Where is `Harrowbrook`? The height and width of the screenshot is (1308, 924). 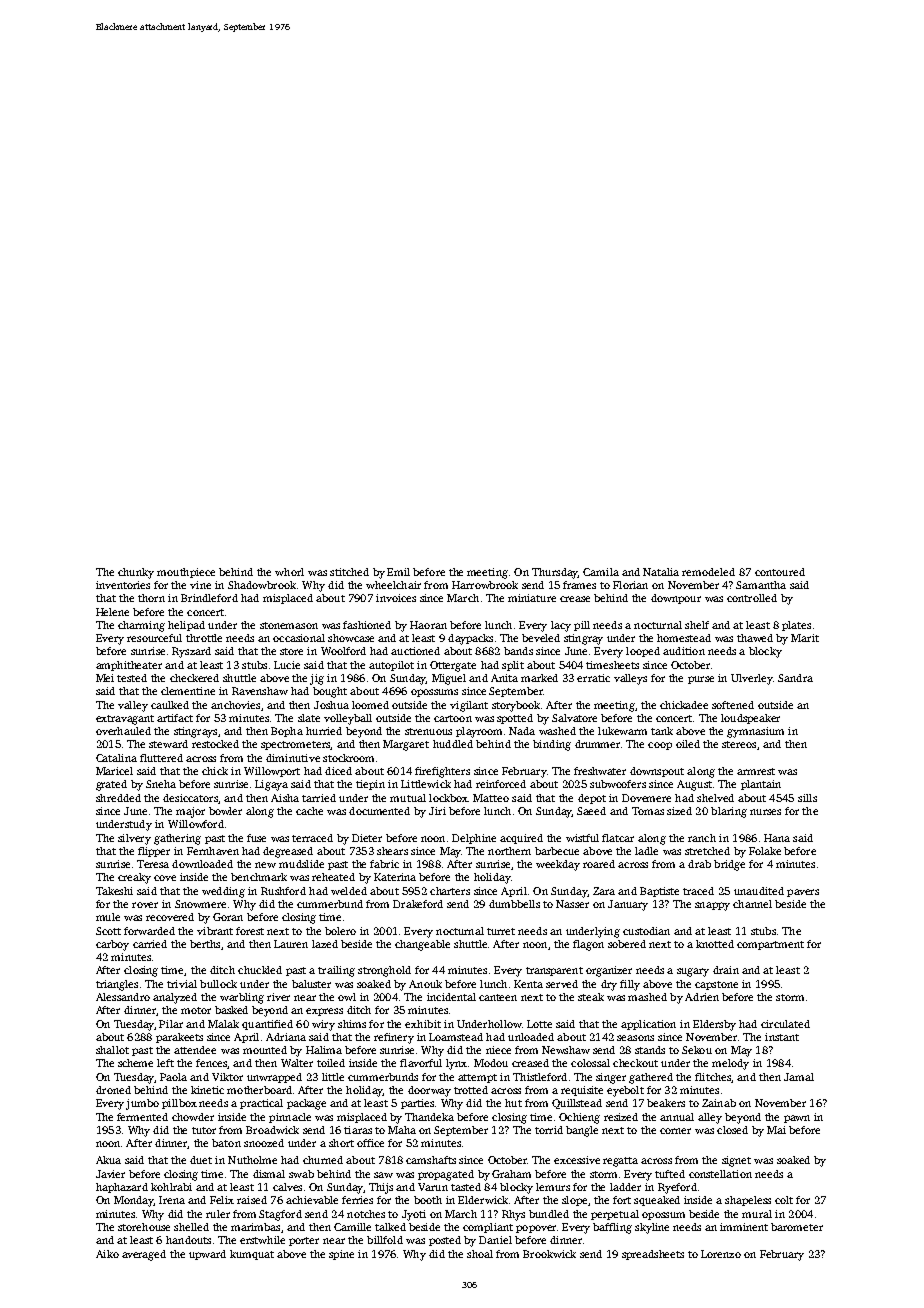 Harrowbrook is located at coordinates (485, 585).
